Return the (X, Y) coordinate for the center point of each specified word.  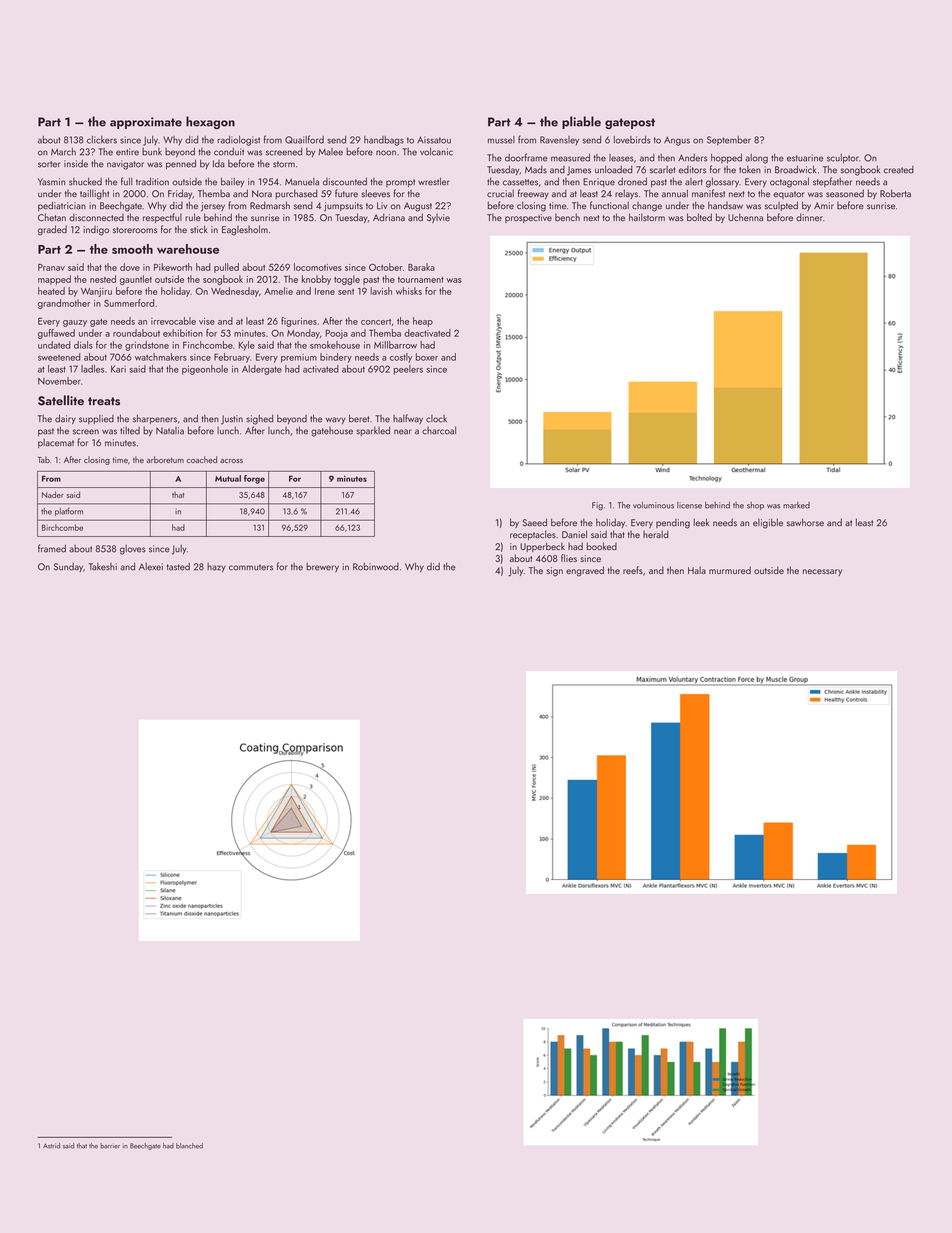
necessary (822, 572)
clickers (102, 140)
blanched (189, 1146)
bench (567, 217)
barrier (110, 1146)
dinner (809, 217)
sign (554, 572)
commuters (251, 567)
